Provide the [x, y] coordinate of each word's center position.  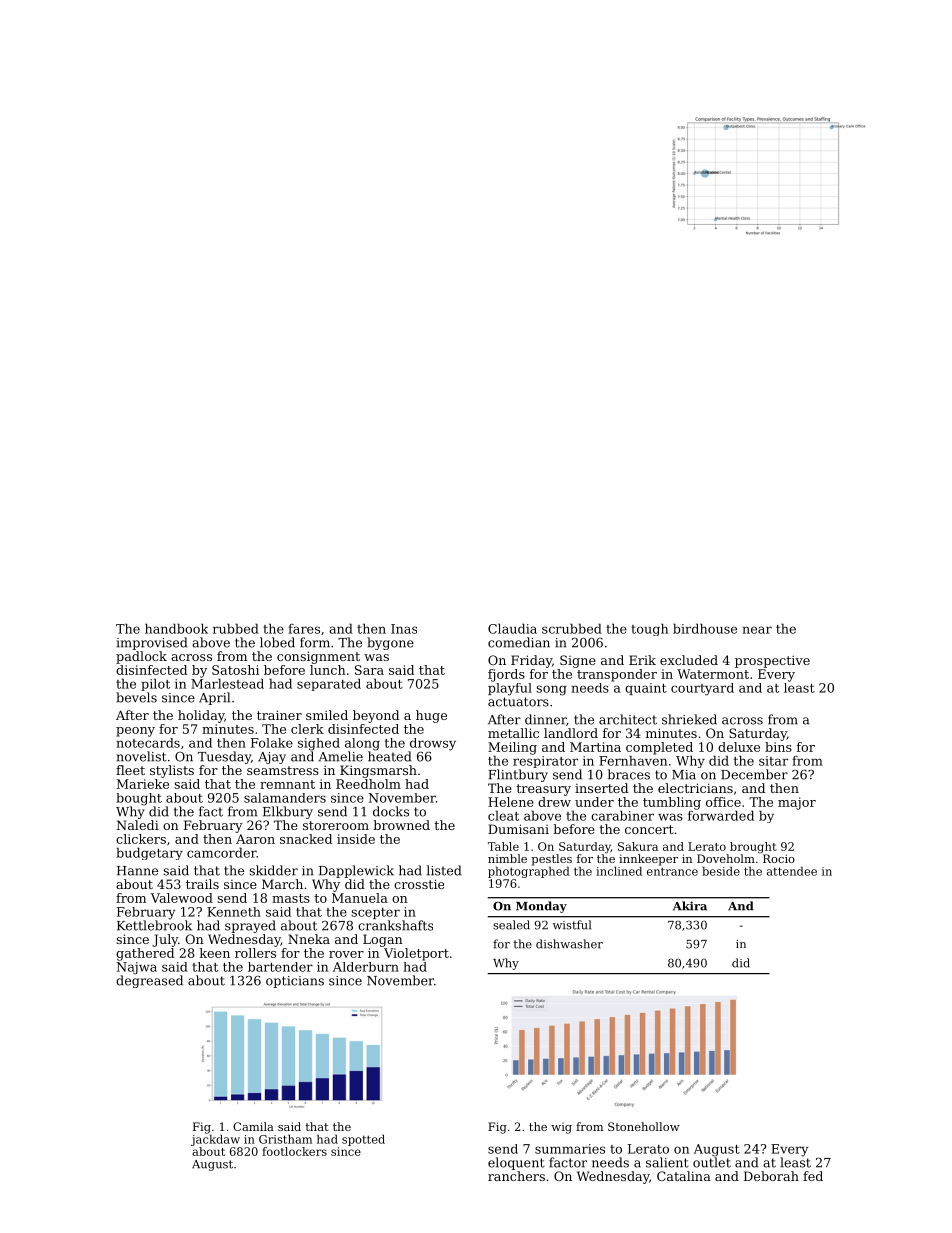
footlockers [294, 1151]
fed [813, 1176]
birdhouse [705, 628]
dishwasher [569, 944]
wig [561, 1128]
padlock [141, 657]
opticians [295, 982]
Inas [404, 629]
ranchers [516, 1176]
